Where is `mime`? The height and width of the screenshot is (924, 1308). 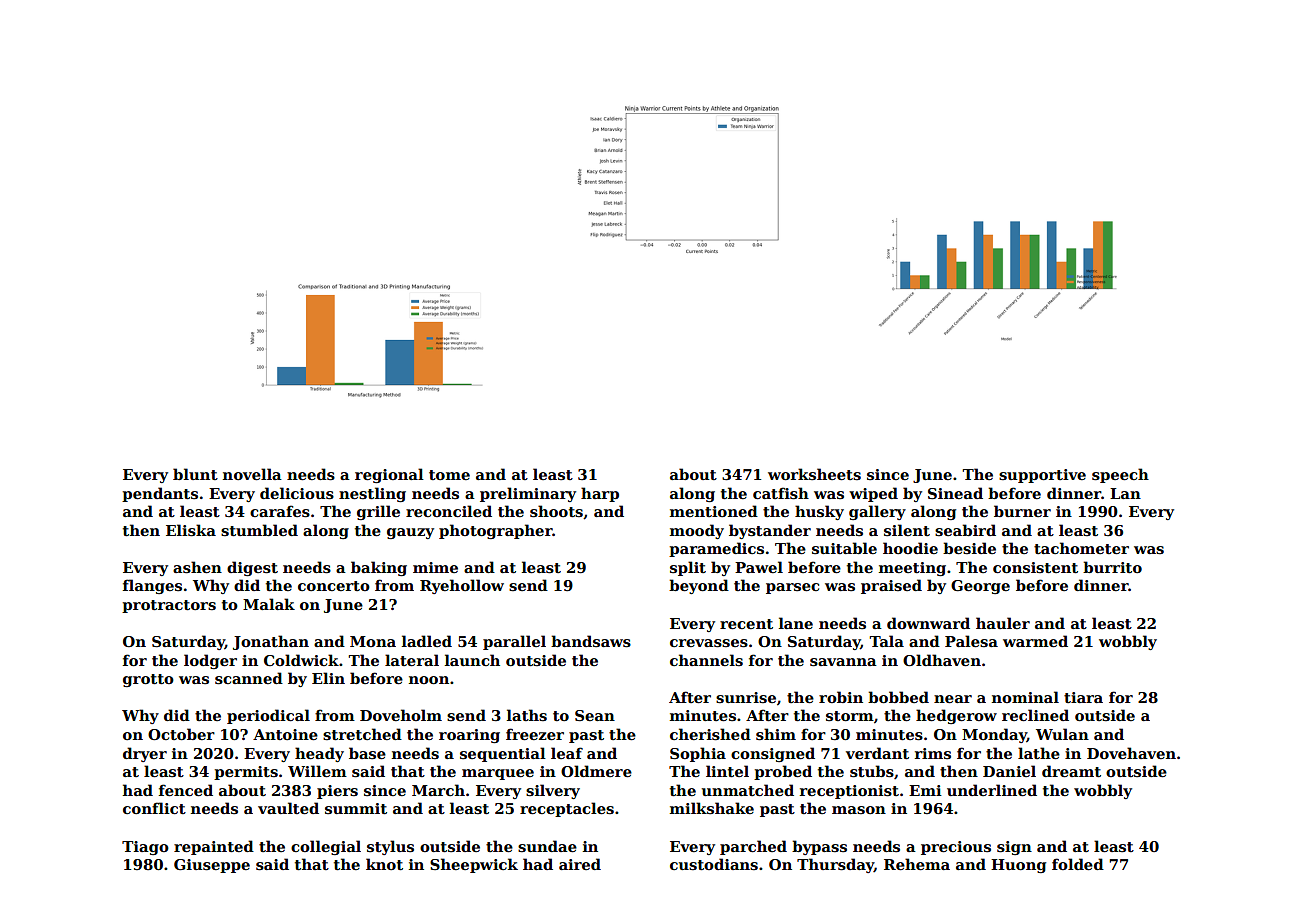 mime is located at coordinates (435, 567).
